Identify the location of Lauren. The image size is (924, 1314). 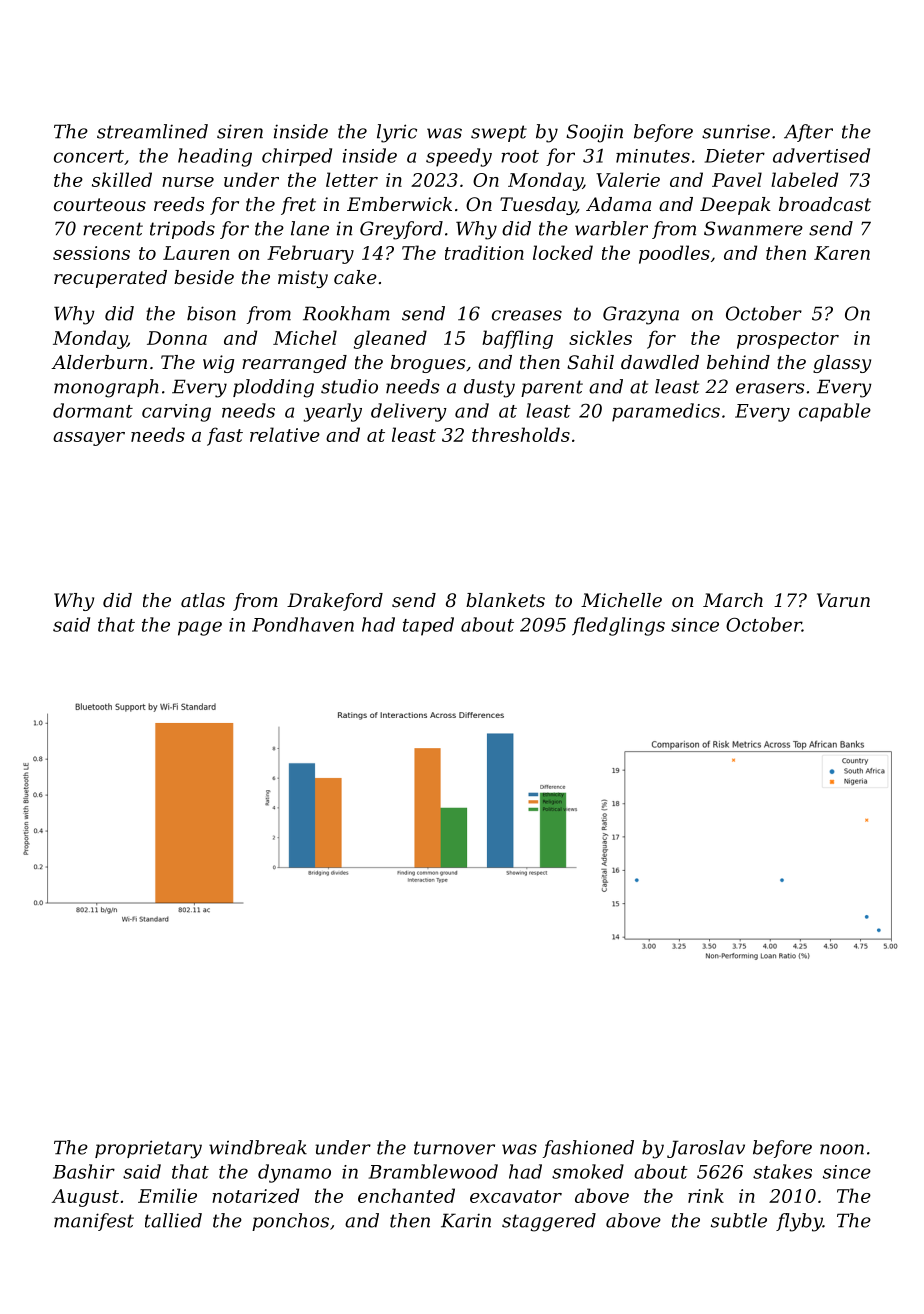
(196, 253).
